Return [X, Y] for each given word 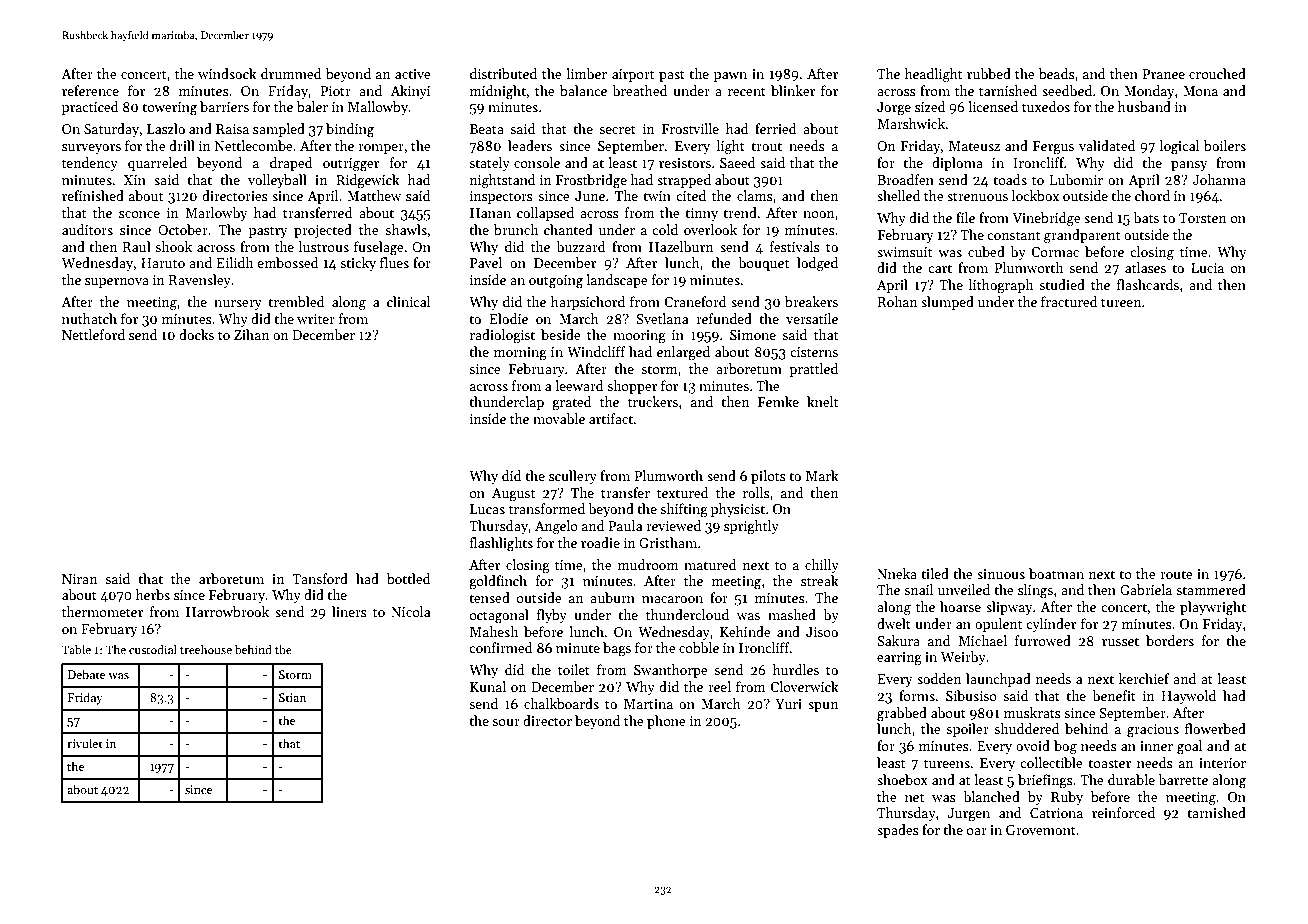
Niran [79, 579]
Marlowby [216, 214]
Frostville [690, 128]
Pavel [486, 262]
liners [349, 611]
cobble [699, 647]
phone [666, 722]
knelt [822, 401]
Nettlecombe [254, 145]
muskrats [1032, 712]
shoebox [902, 779]
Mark [822, 475]
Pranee [1163, 74]
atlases [1145, 267]
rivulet [84, 743]
